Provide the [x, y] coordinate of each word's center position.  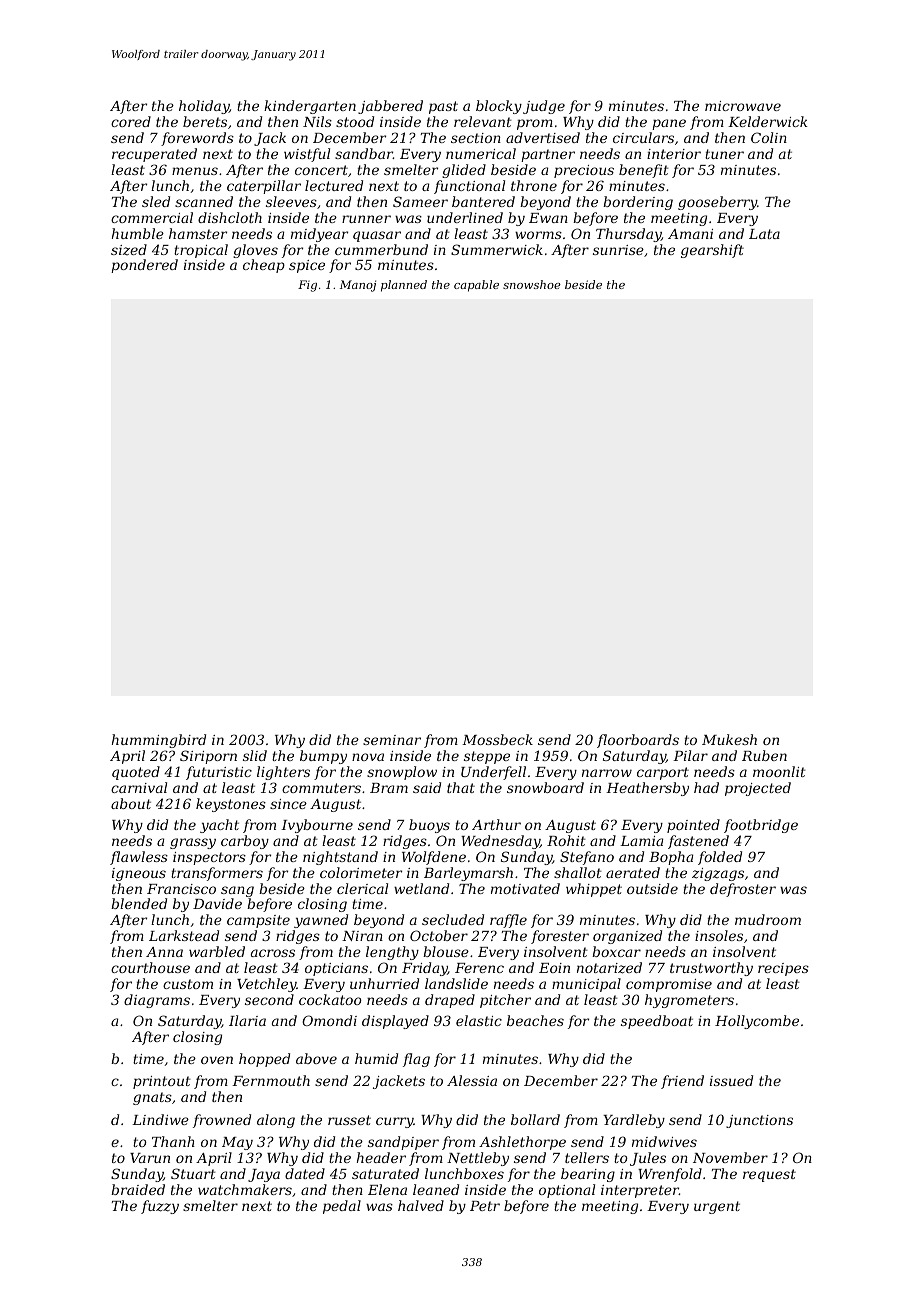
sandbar [364, 153]
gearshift [712, 251]
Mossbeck [497, 739]
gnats [152, 1098]
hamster [198, 233]
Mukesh [729, 739]
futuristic [219, 773]
